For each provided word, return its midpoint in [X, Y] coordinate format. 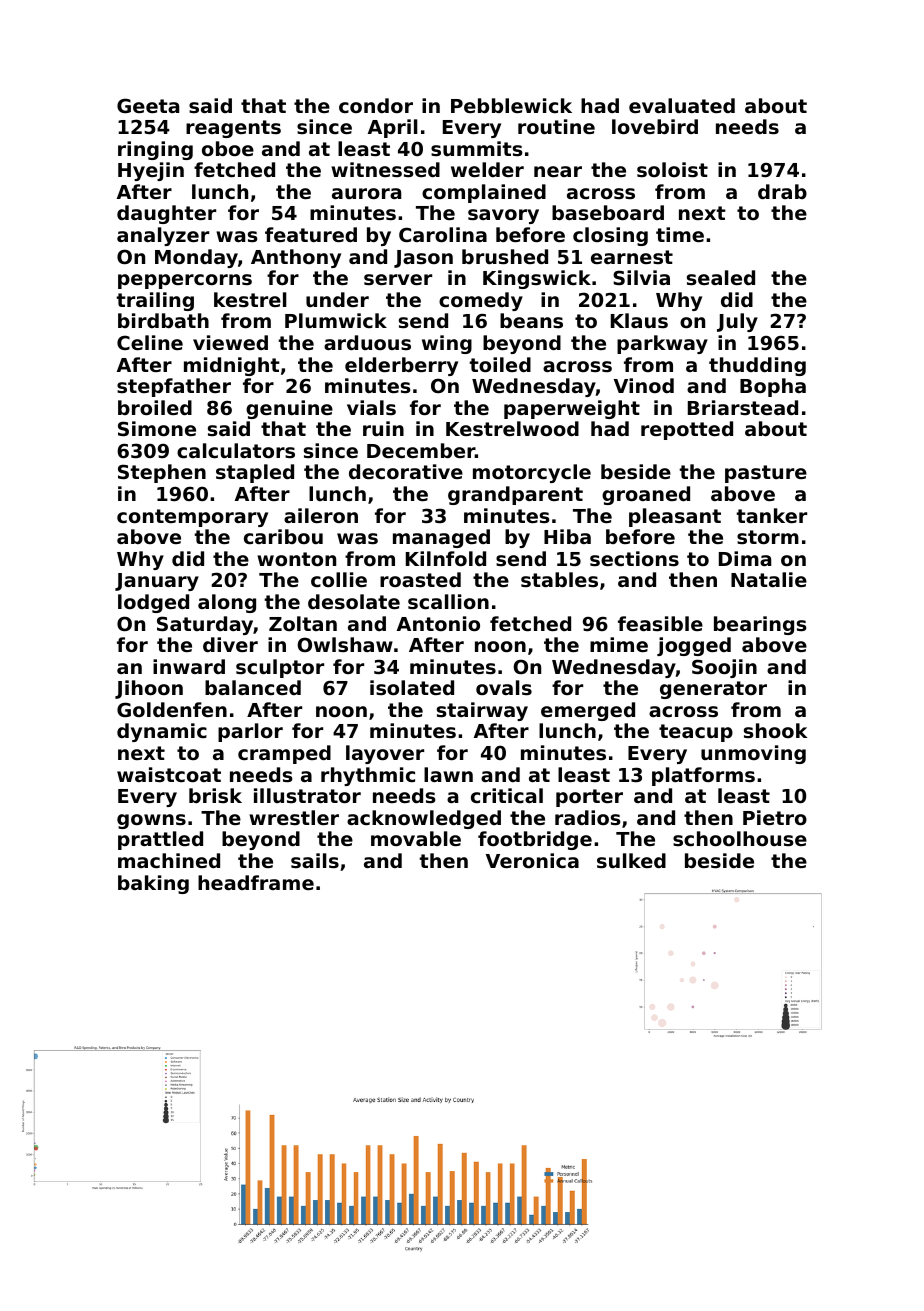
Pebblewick [511, 105]
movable [416, 838]
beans [531, 320]
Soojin [724, 668]
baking [153, 884]
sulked [631, 860]
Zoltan [303, 623]
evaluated [682, 105]
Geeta [148, 105]
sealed [721, 278]
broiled [155, 407]
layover [385, 754]
